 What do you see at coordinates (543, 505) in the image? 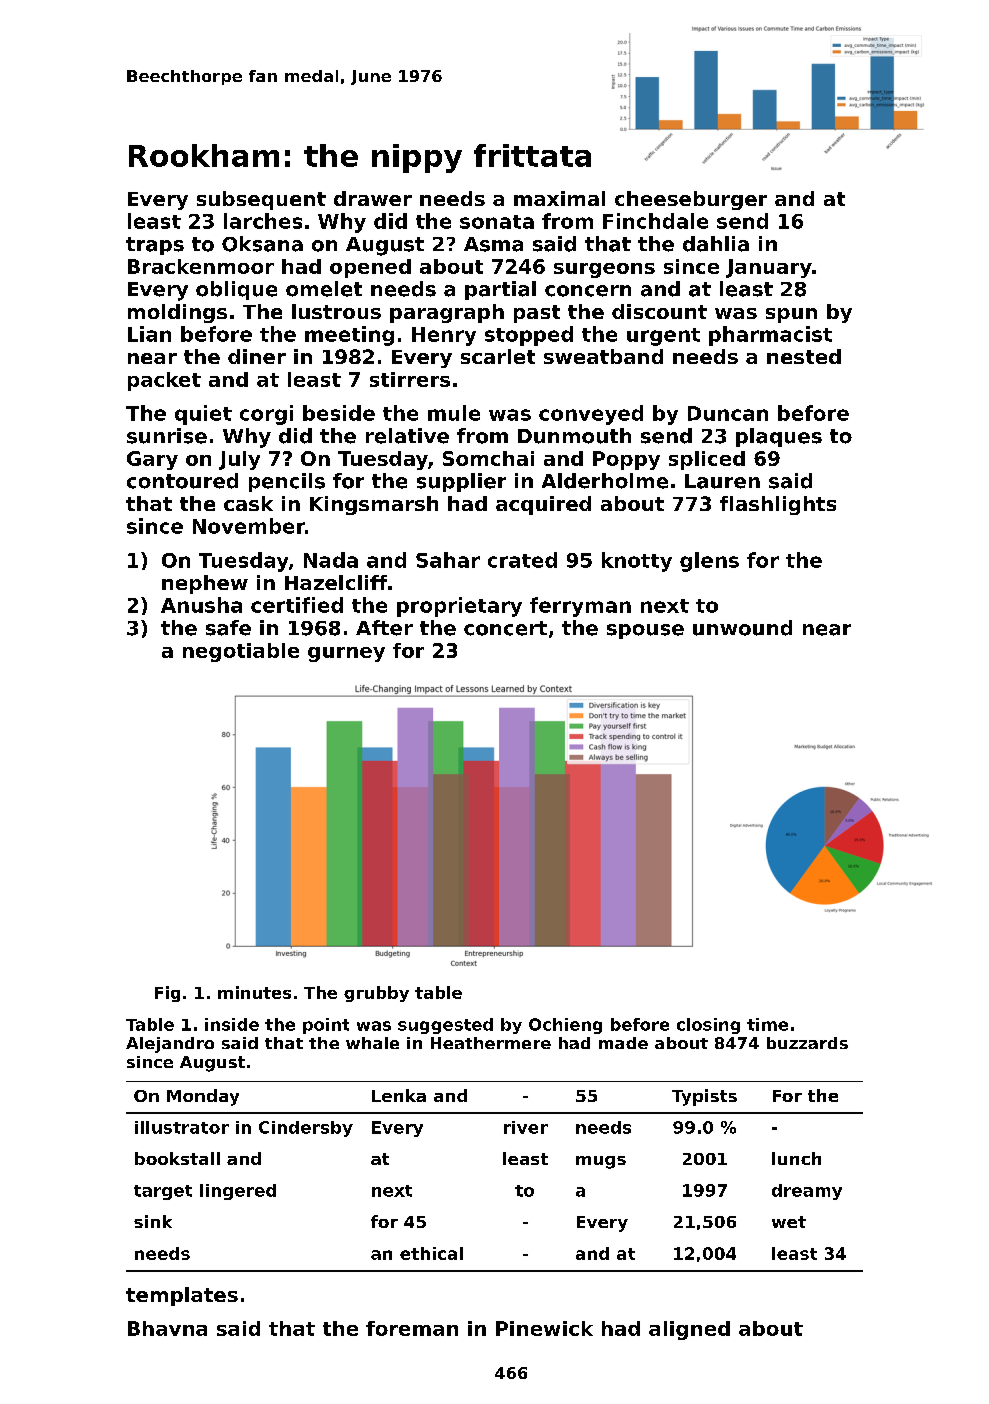
I see `acquired` at bounding box center [543, 505].
